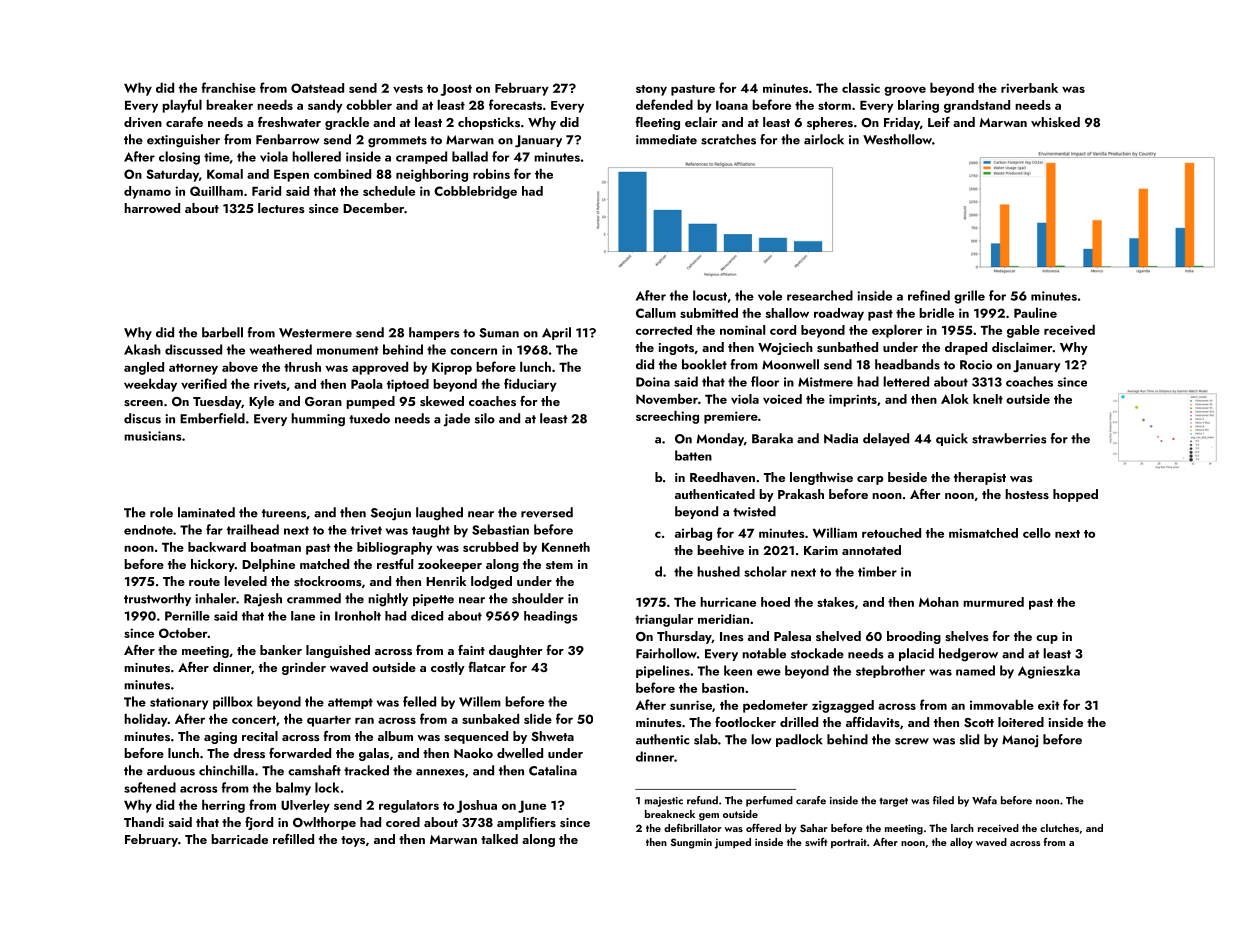 This screenshot has height=952, width=1233. I want to click on driven, so click(143, 122).
